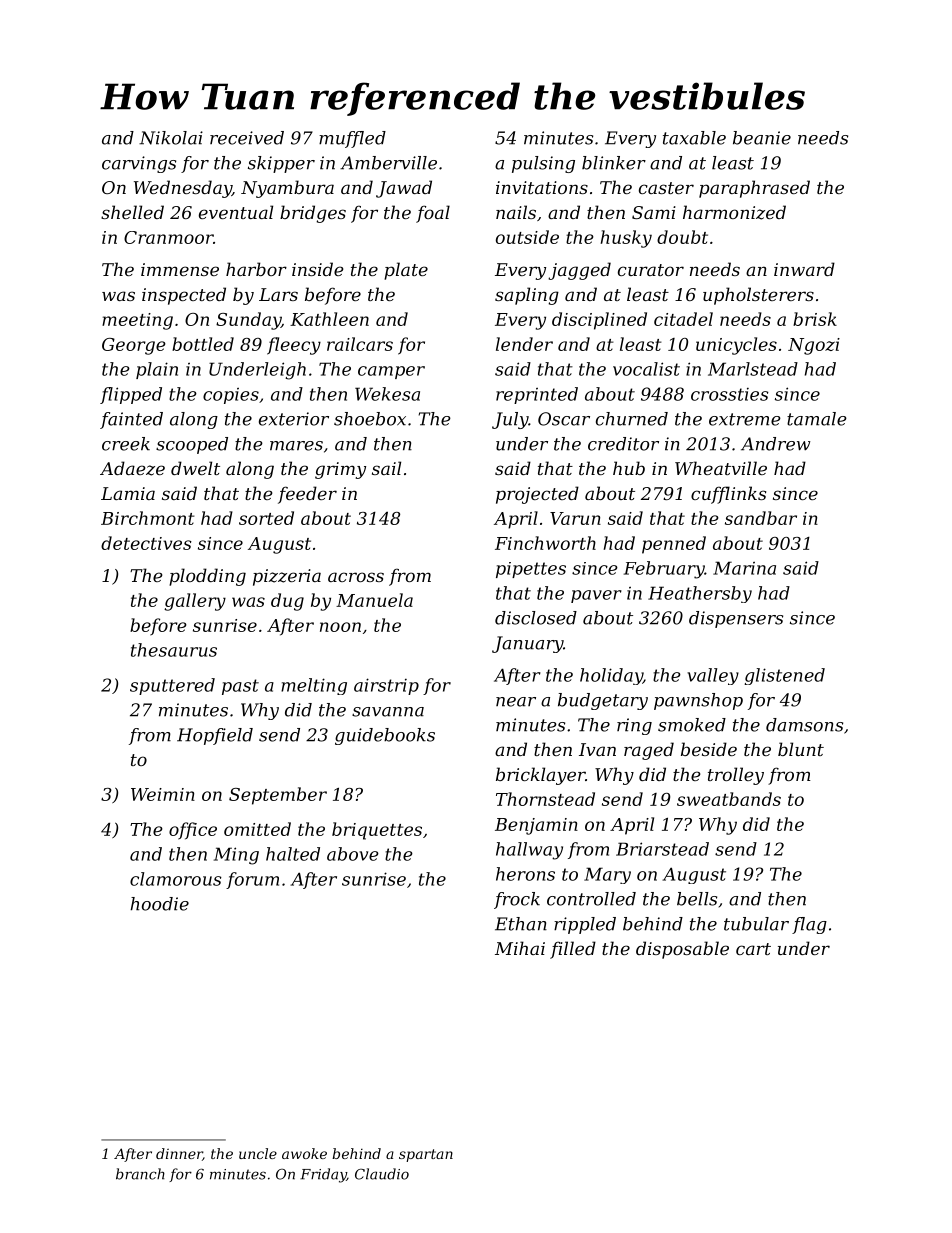 Image resolution: width=952 pixels, height=1233 pixels. I want to click on hoodie, so click(159, 904).
